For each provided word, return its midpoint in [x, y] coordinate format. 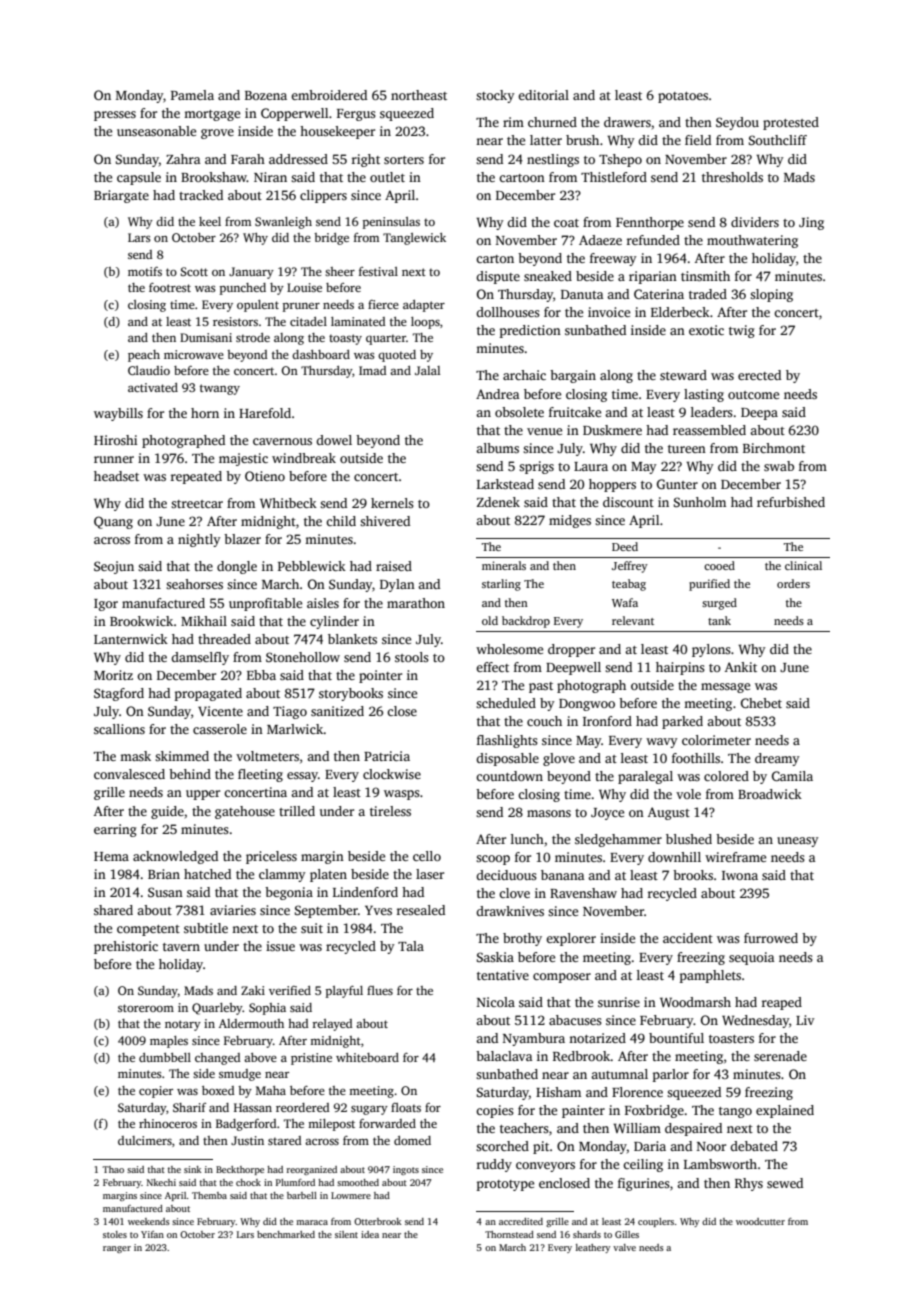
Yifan [152, 1234]
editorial [543, 95]
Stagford [119, 694]
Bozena [266, 95]
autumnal [619, 1074]
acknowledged [175, 857]
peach [144, 356]
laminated [358, 321]
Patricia [387, 756]
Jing [811, 223]
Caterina [659, 294]
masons [549, 813]
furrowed [771, 938]
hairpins [680, 668]
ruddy [494, 1165]
